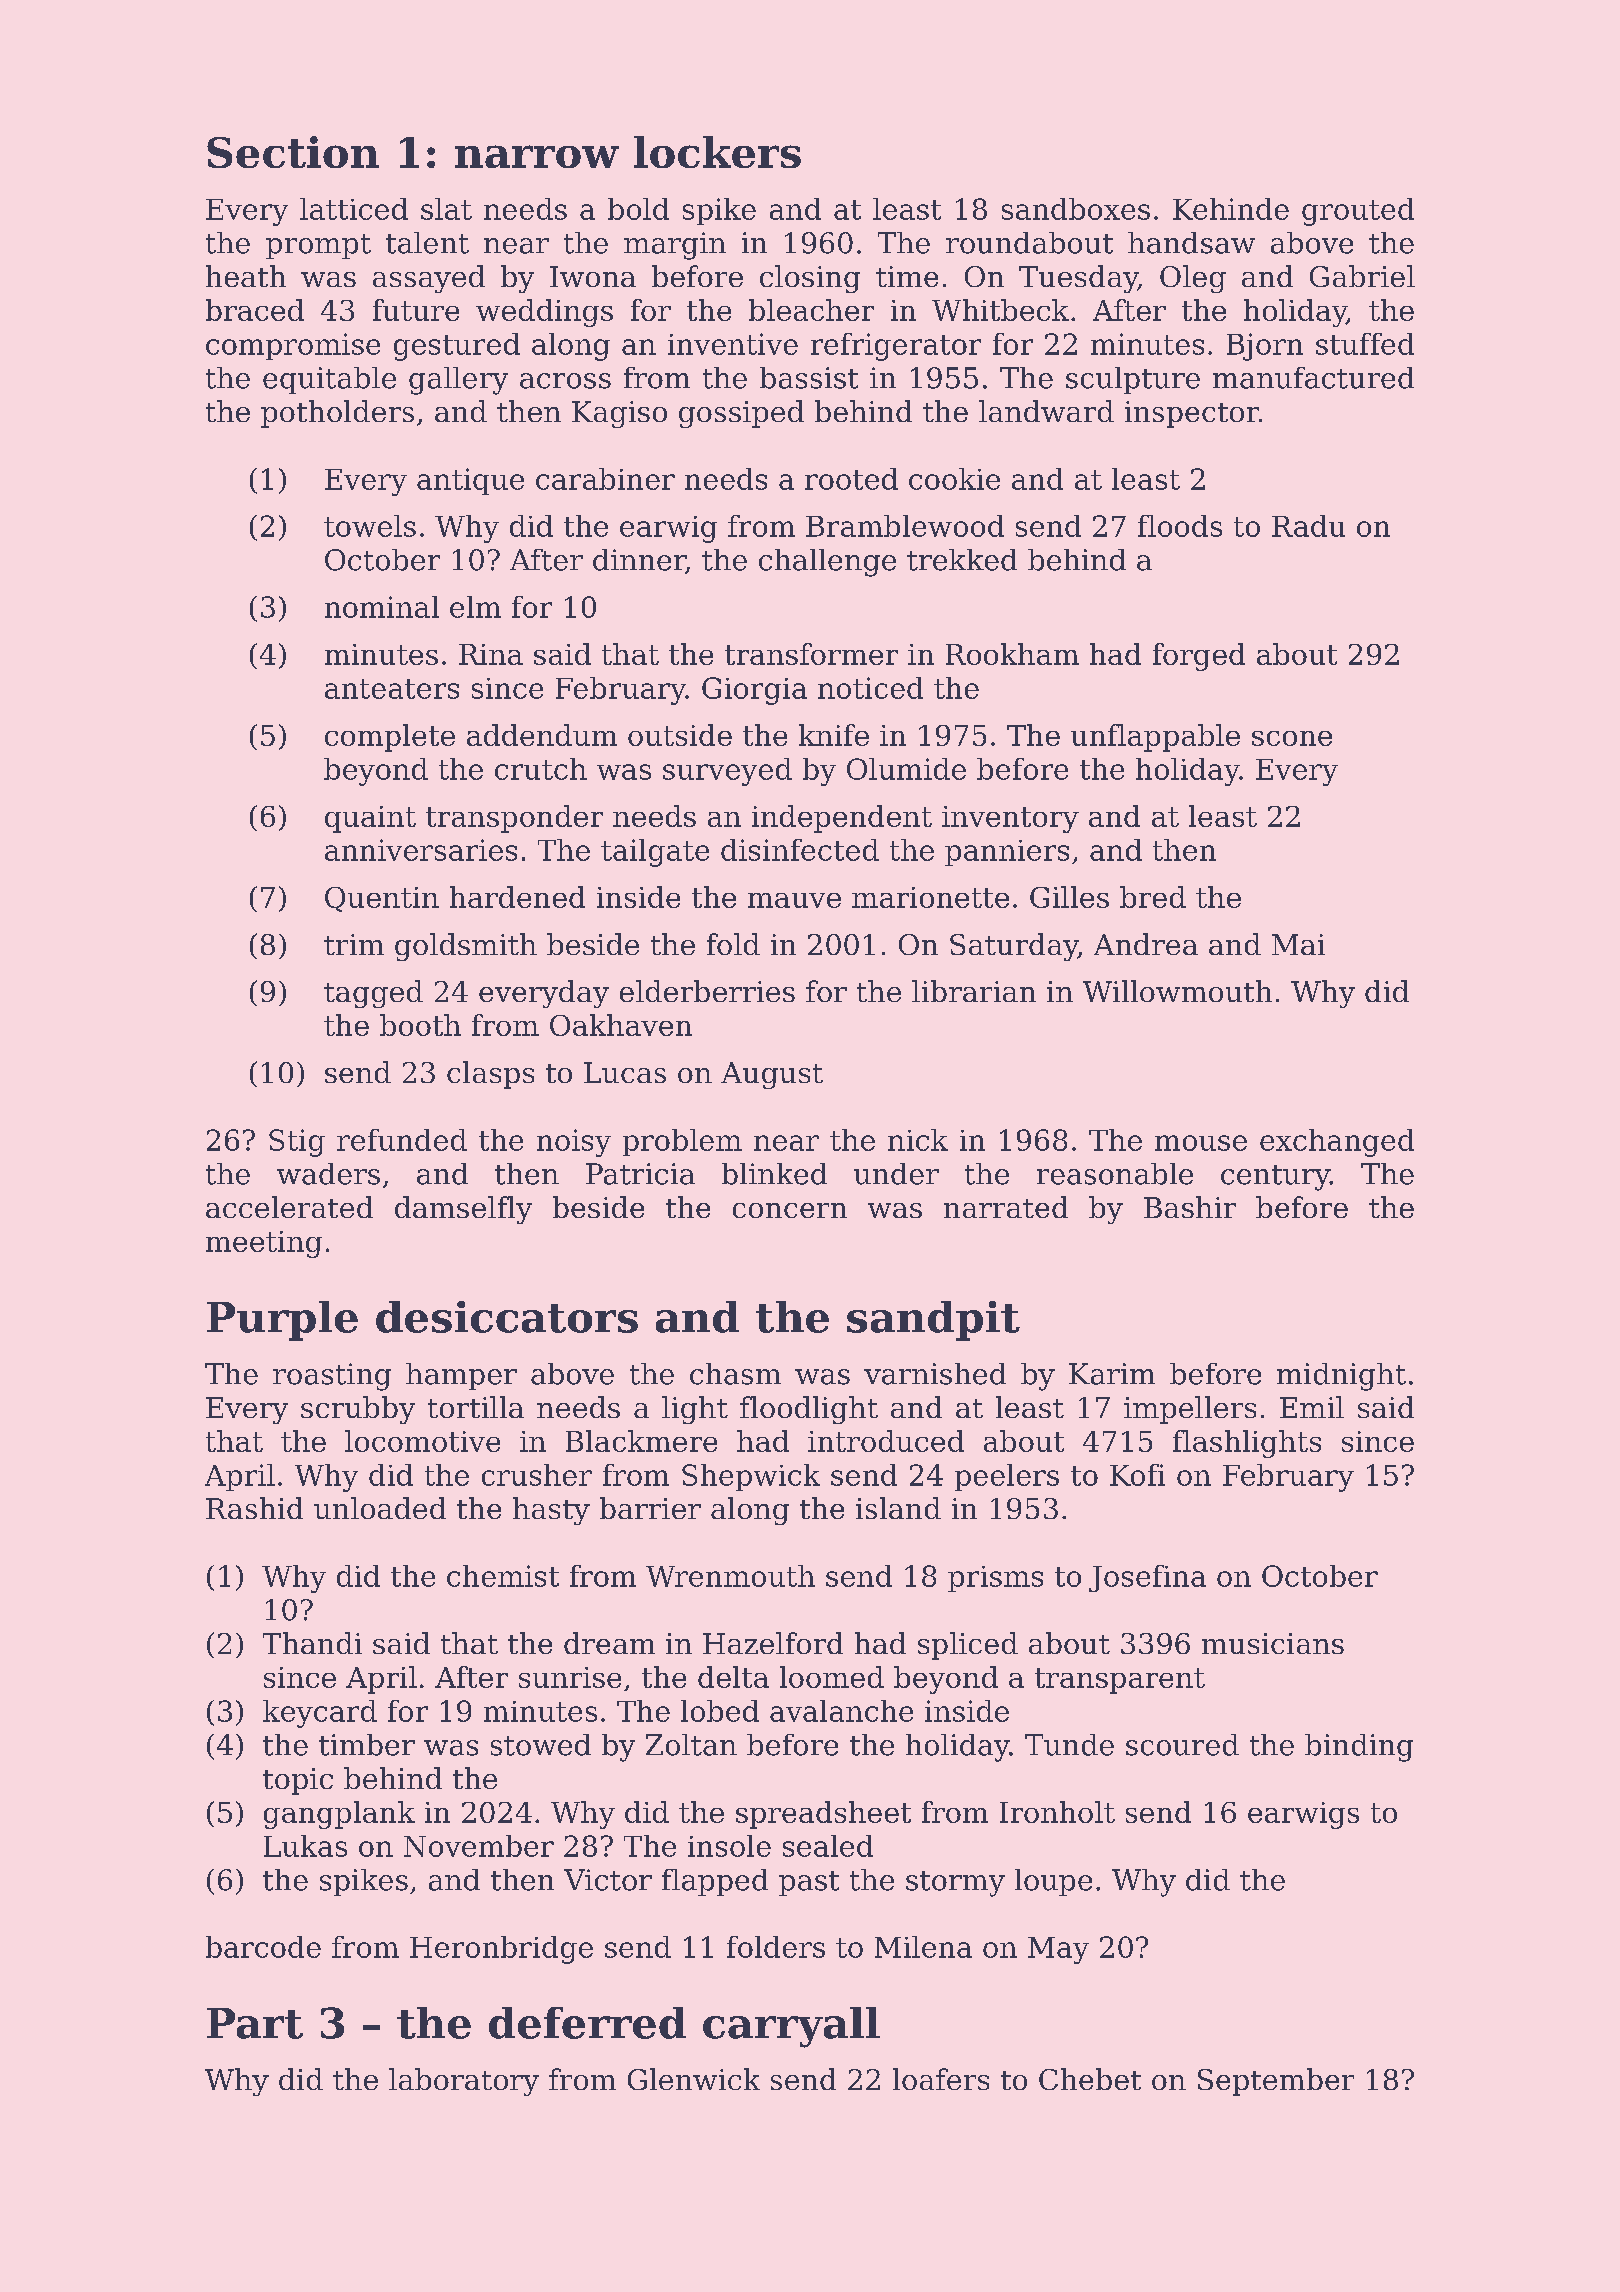 The height and width of the image is (2292, 1620). I want to click on Radu, so click(1308, 526).
